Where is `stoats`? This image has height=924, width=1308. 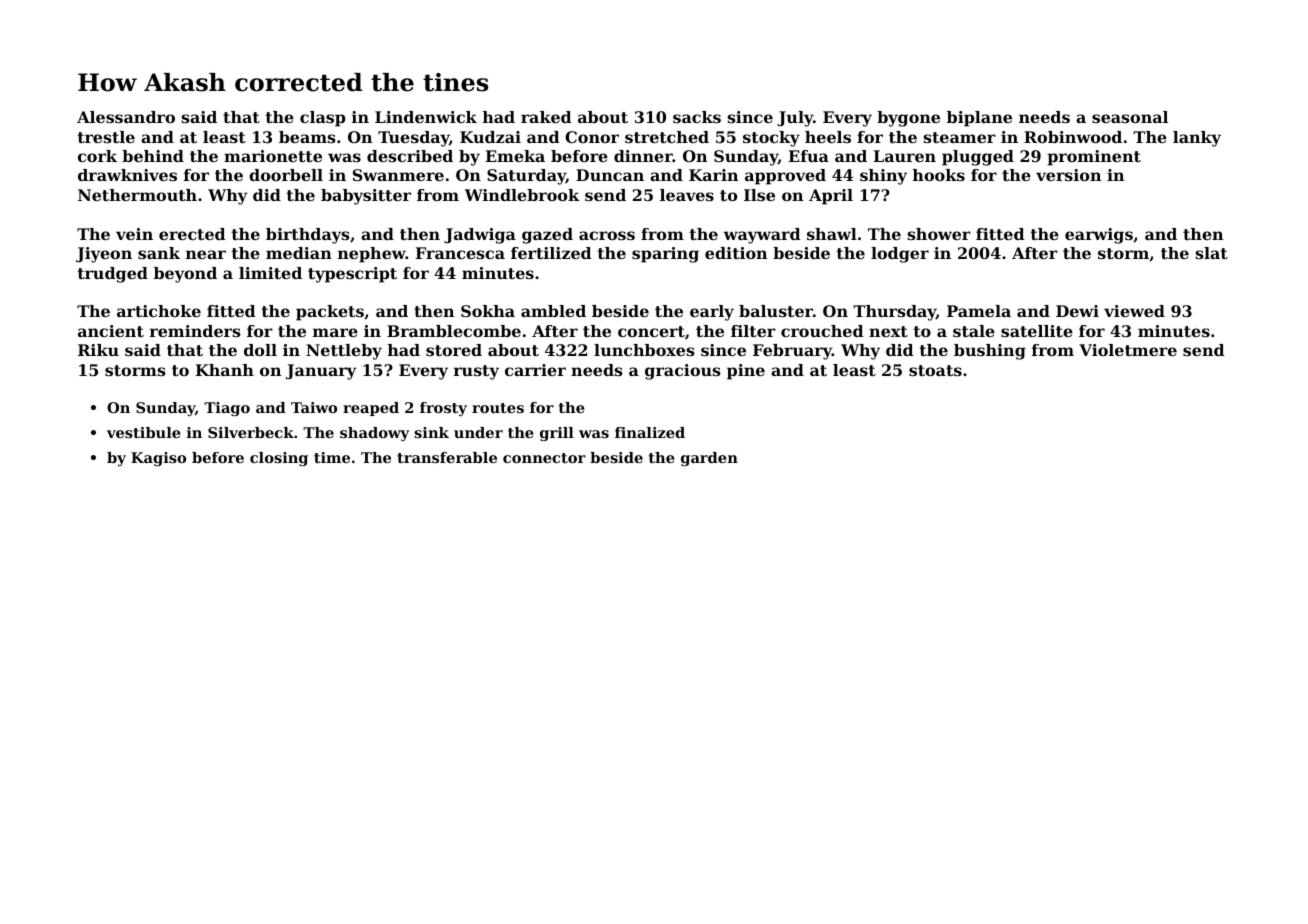 stoats is located at coordinates (935, 370).
